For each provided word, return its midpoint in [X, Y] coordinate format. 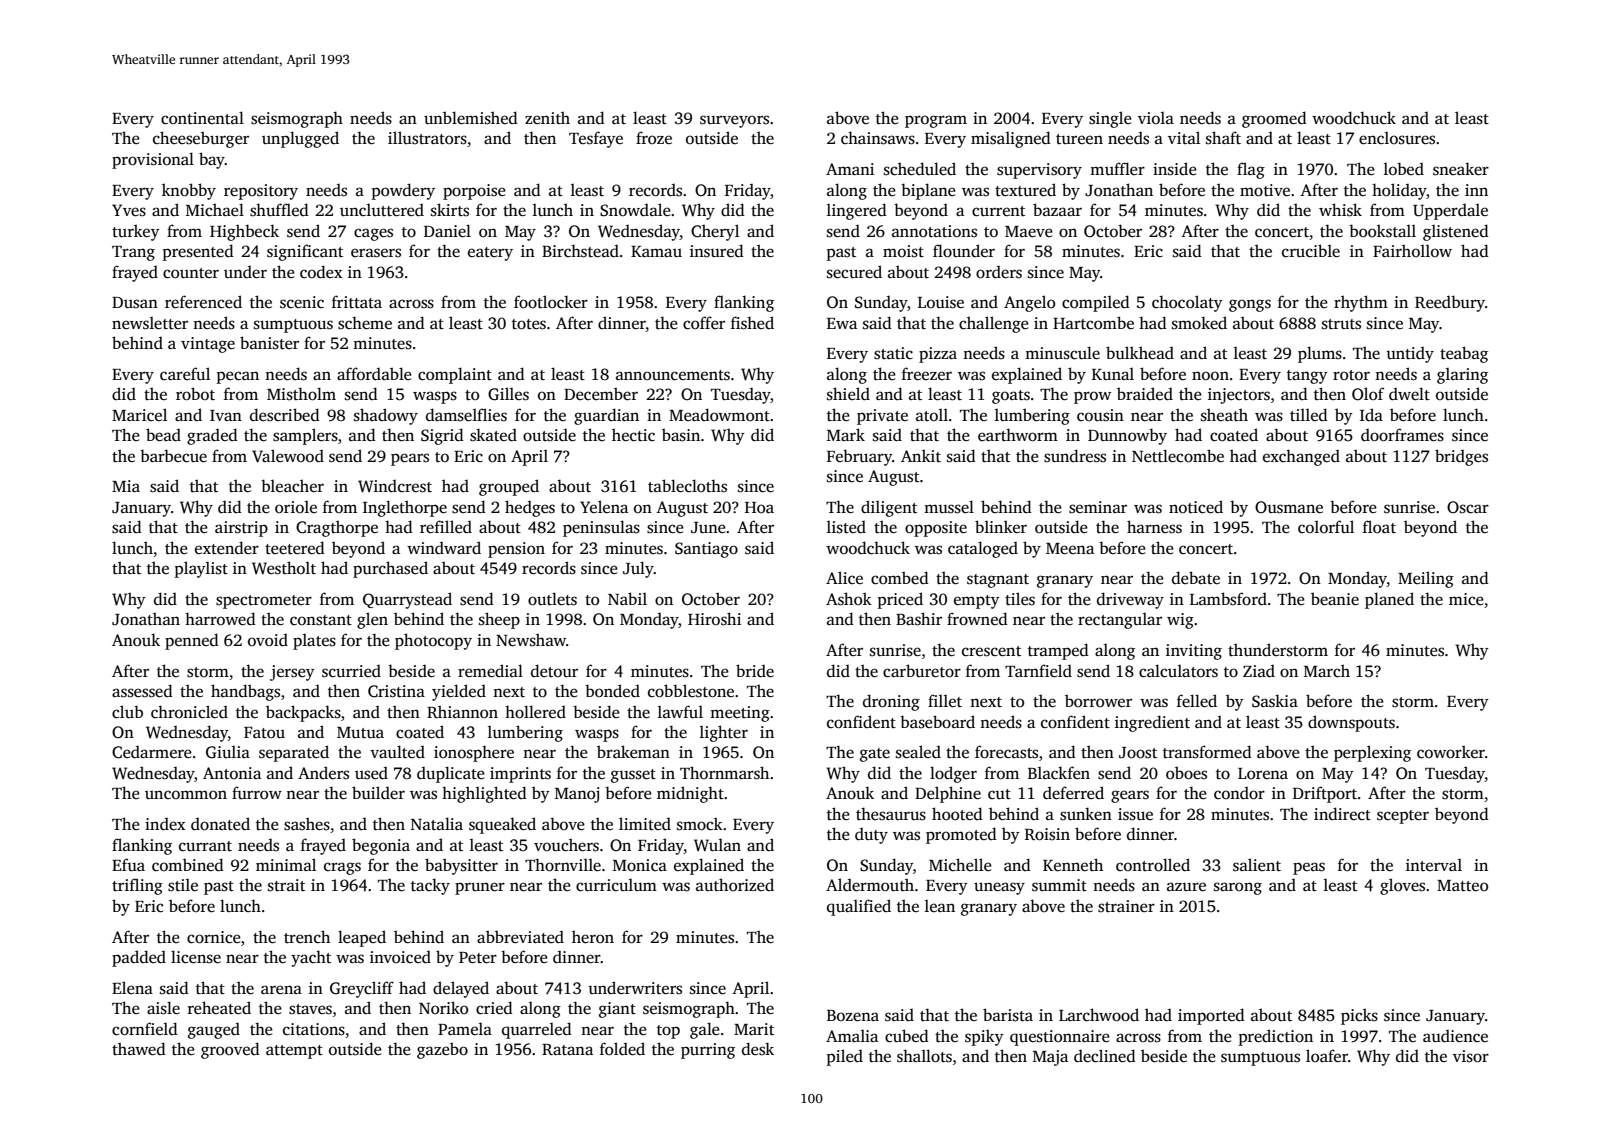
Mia [126, 486]
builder [378, 793]
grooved [230, 1050]
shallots [924, 1056]
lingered [857, 211]
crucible [1311, 251]
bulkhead [1140, 353]
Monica [640, 865]
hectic [633, 435]
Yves [129, 210]
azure [1186, 887]
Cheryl [715, 232]
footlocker [551, 302]
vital [1184, 137]
